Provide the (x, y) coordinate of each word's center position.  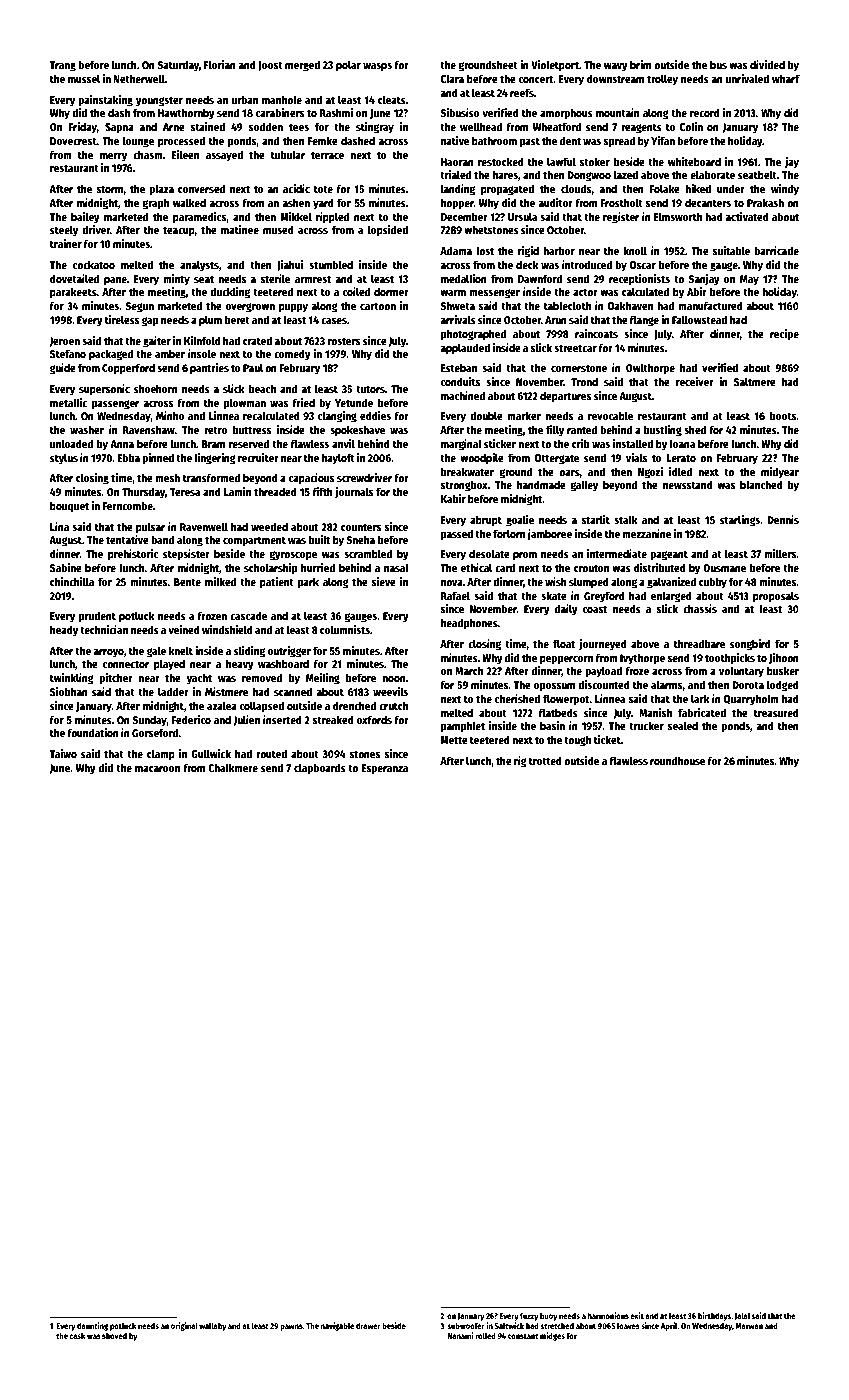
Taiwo (63, 753)
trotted (545, 760)
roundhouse (677, 760)
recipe (784, 335)
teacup (179, 231)
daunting (92, 1326)
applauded (465, 349)
